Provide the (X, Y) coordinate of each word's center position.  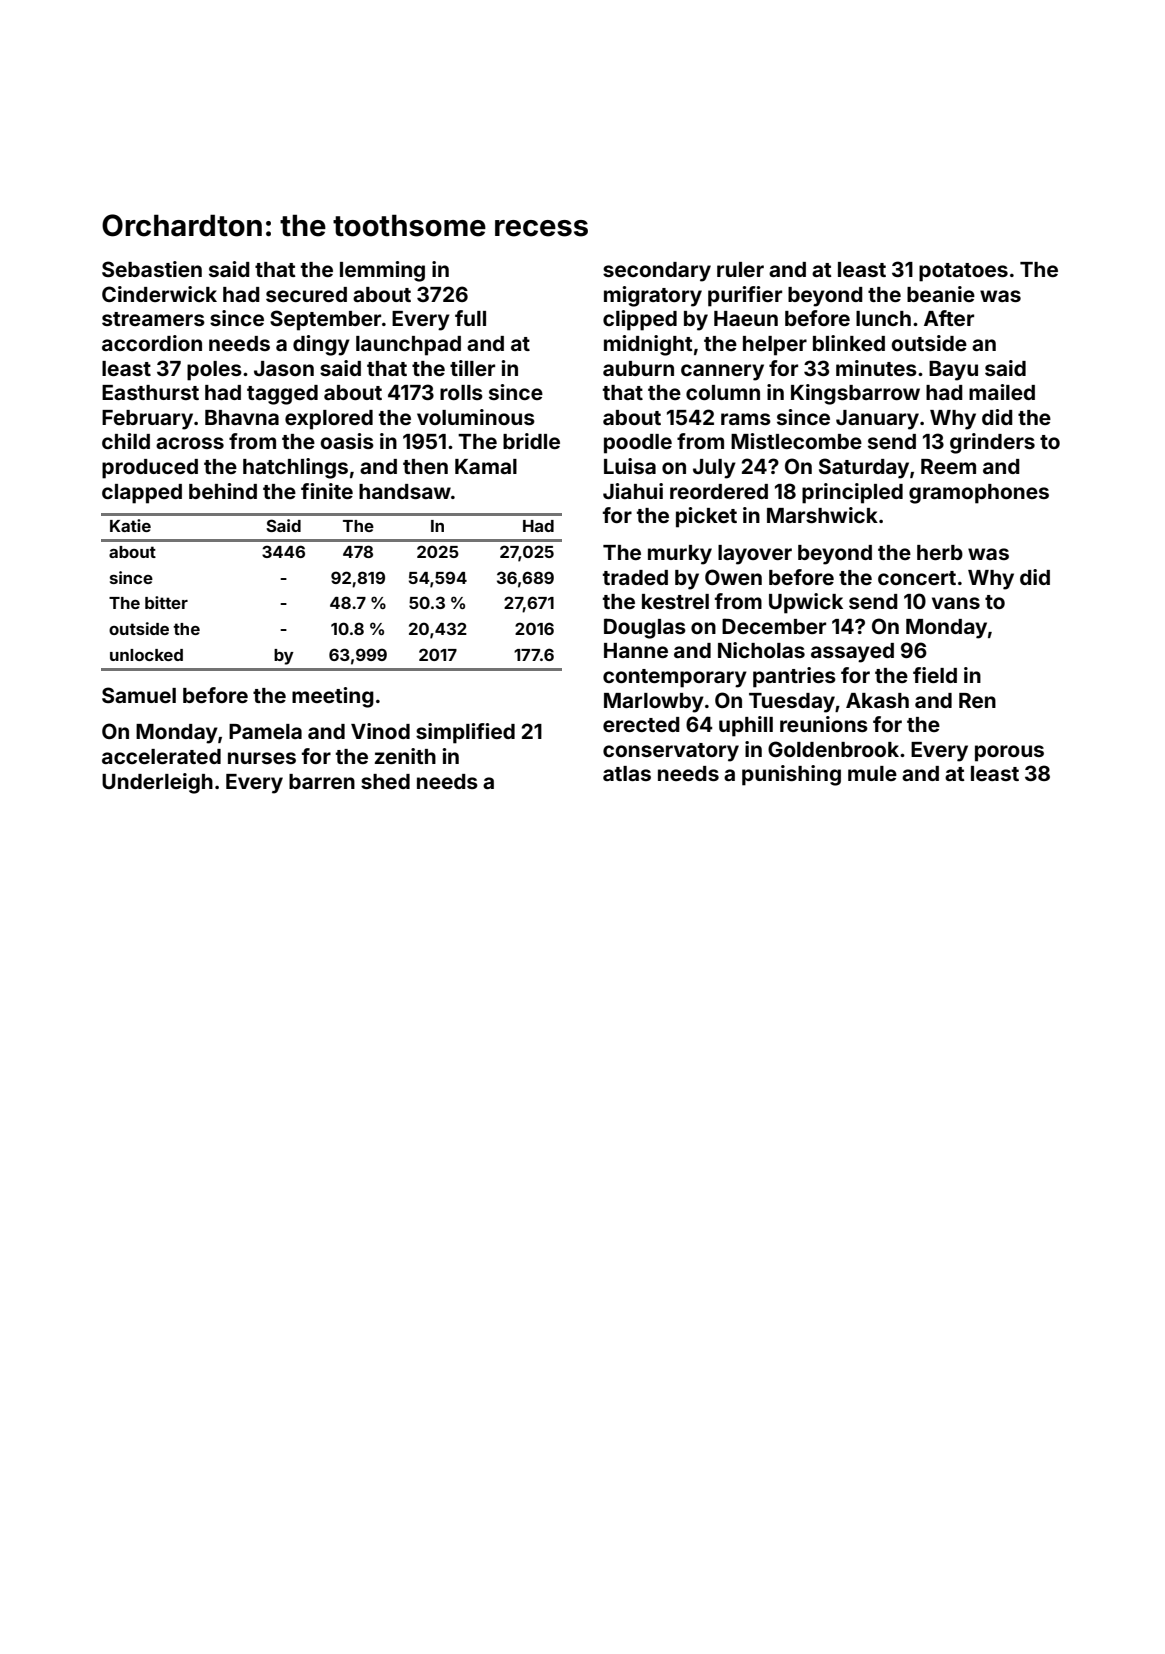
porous (1009, 753)
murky (680, 555)
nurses (262, 758)
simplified (465, 733)
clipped (640, 320)
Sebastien (152, 269)
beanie (941, 294)
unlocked (146, 655)
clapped (142, 494)
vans (956, 603)
